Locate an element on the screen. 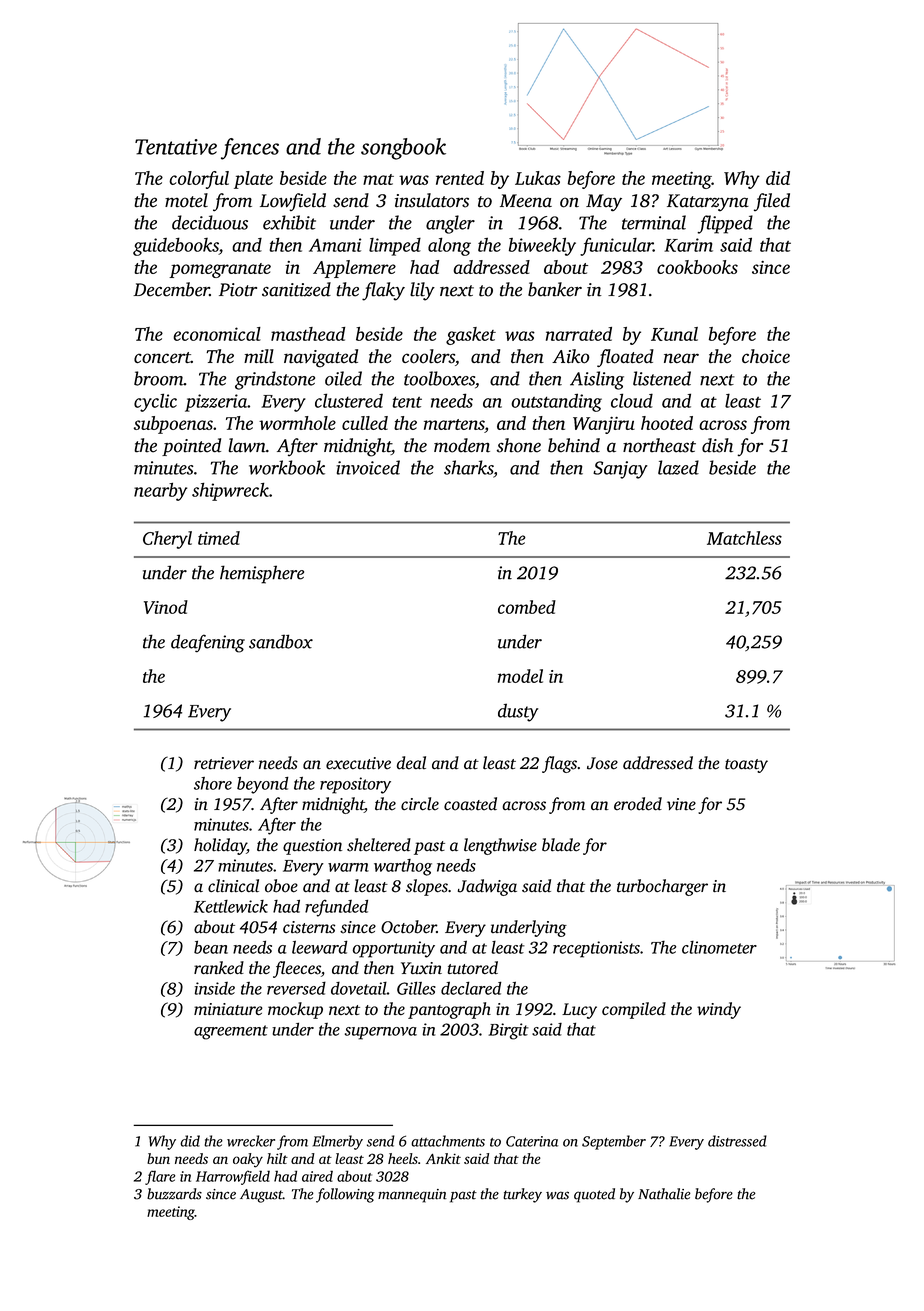 The image size is (924, 1311). bun is located at coordinates (158, 1158).
